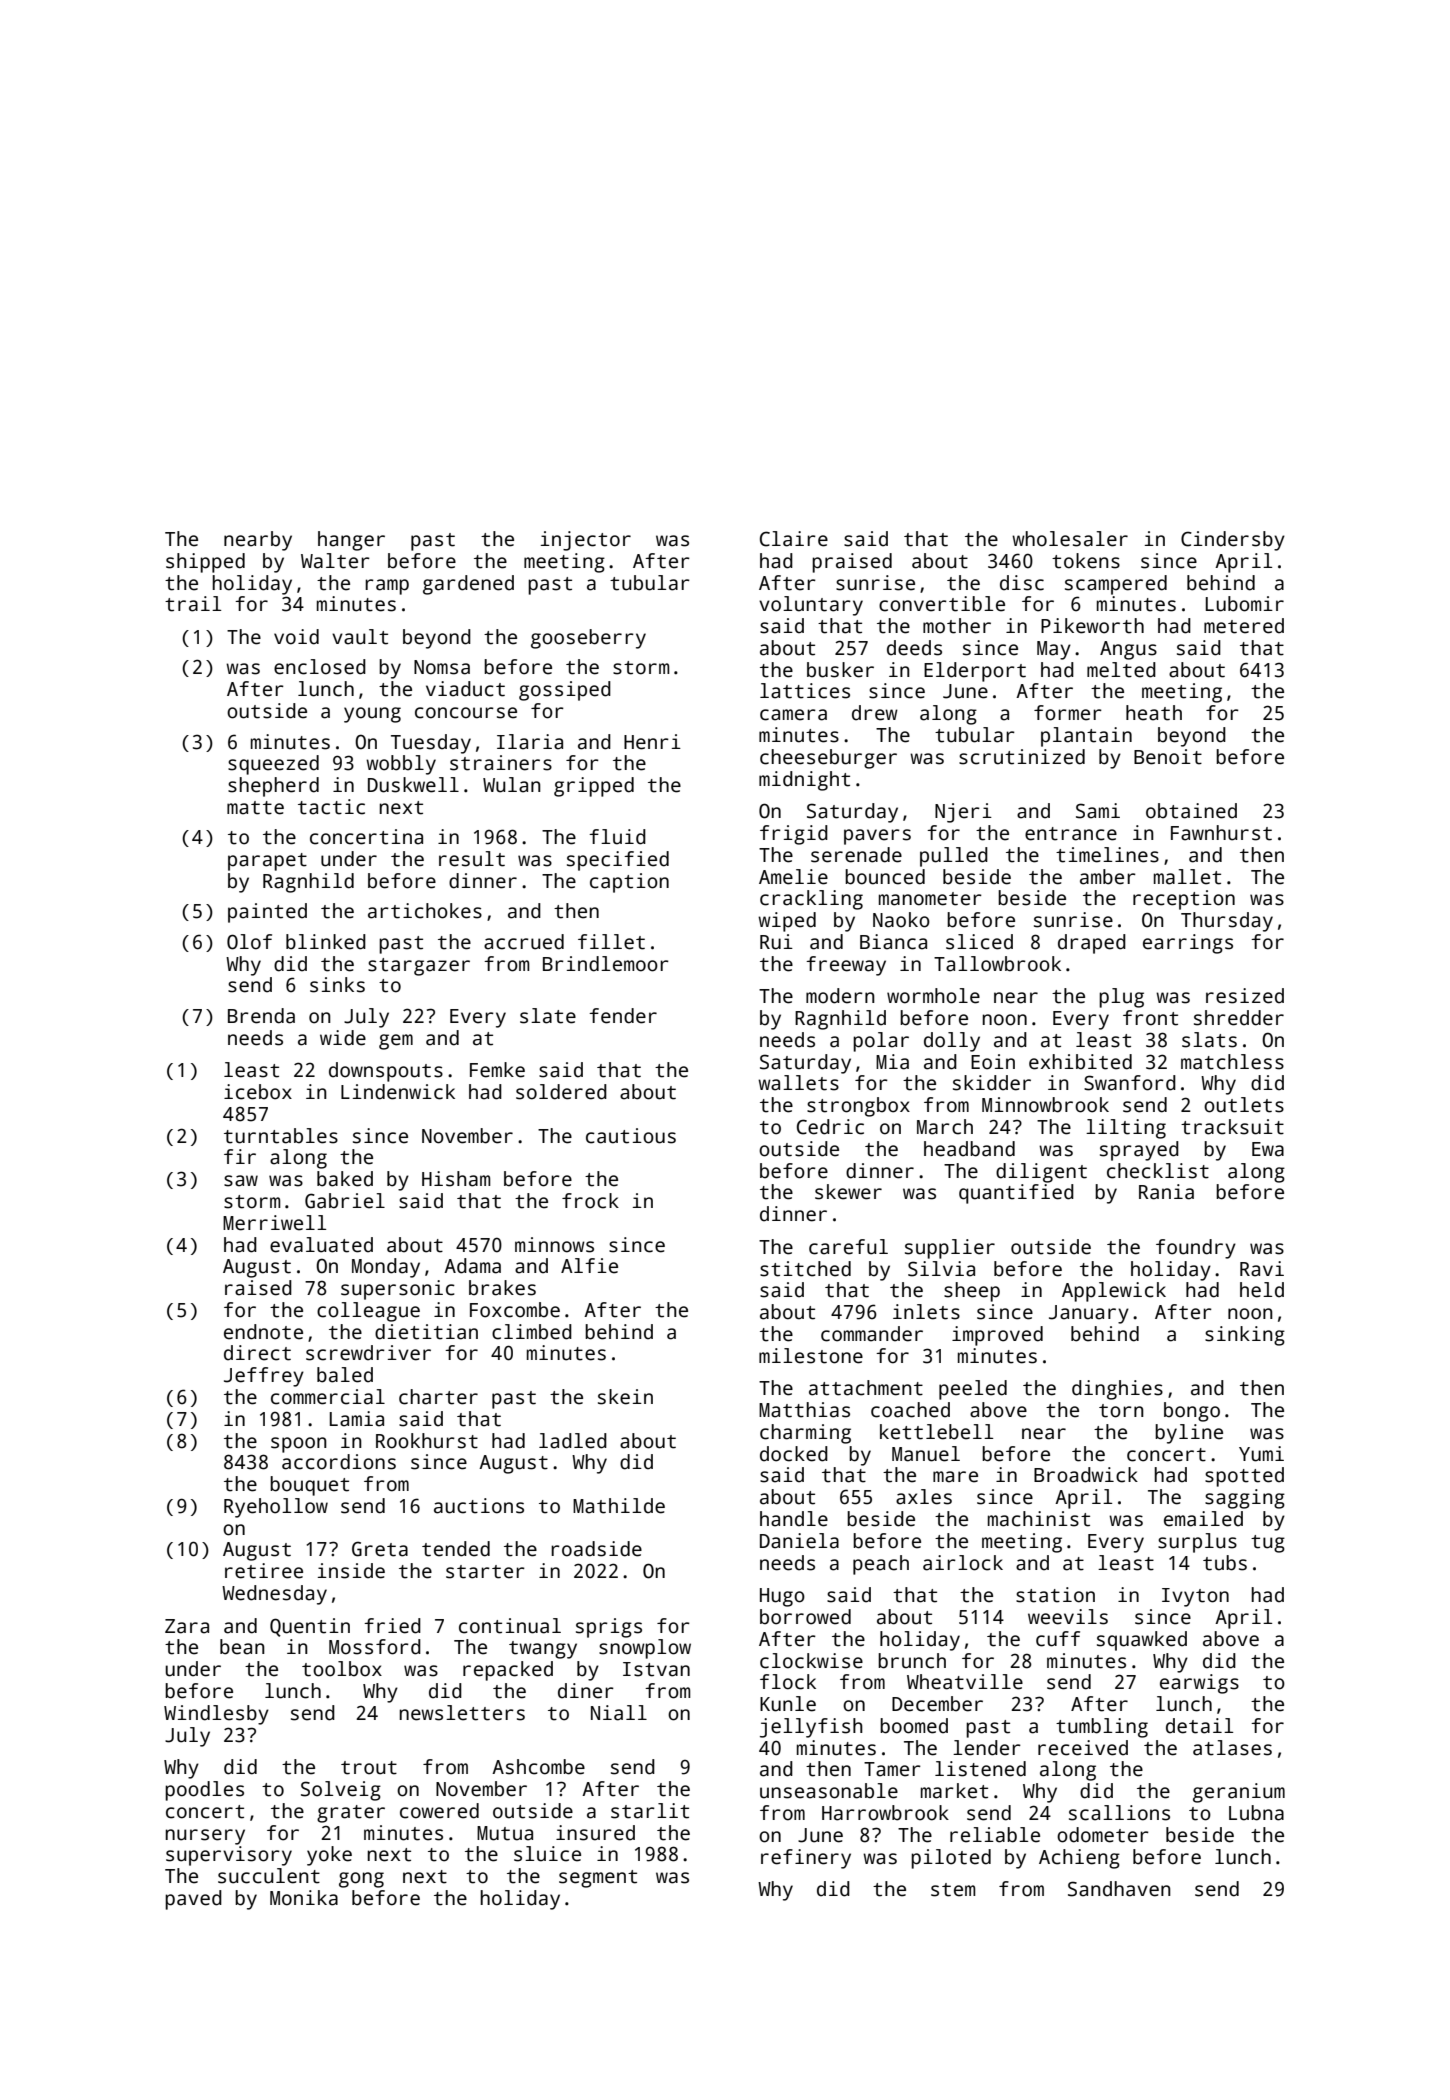 This page has height=2100, width=1450. Describe the element at coordinates (456, 1179) in the page. I see `Hisham` at that location.
